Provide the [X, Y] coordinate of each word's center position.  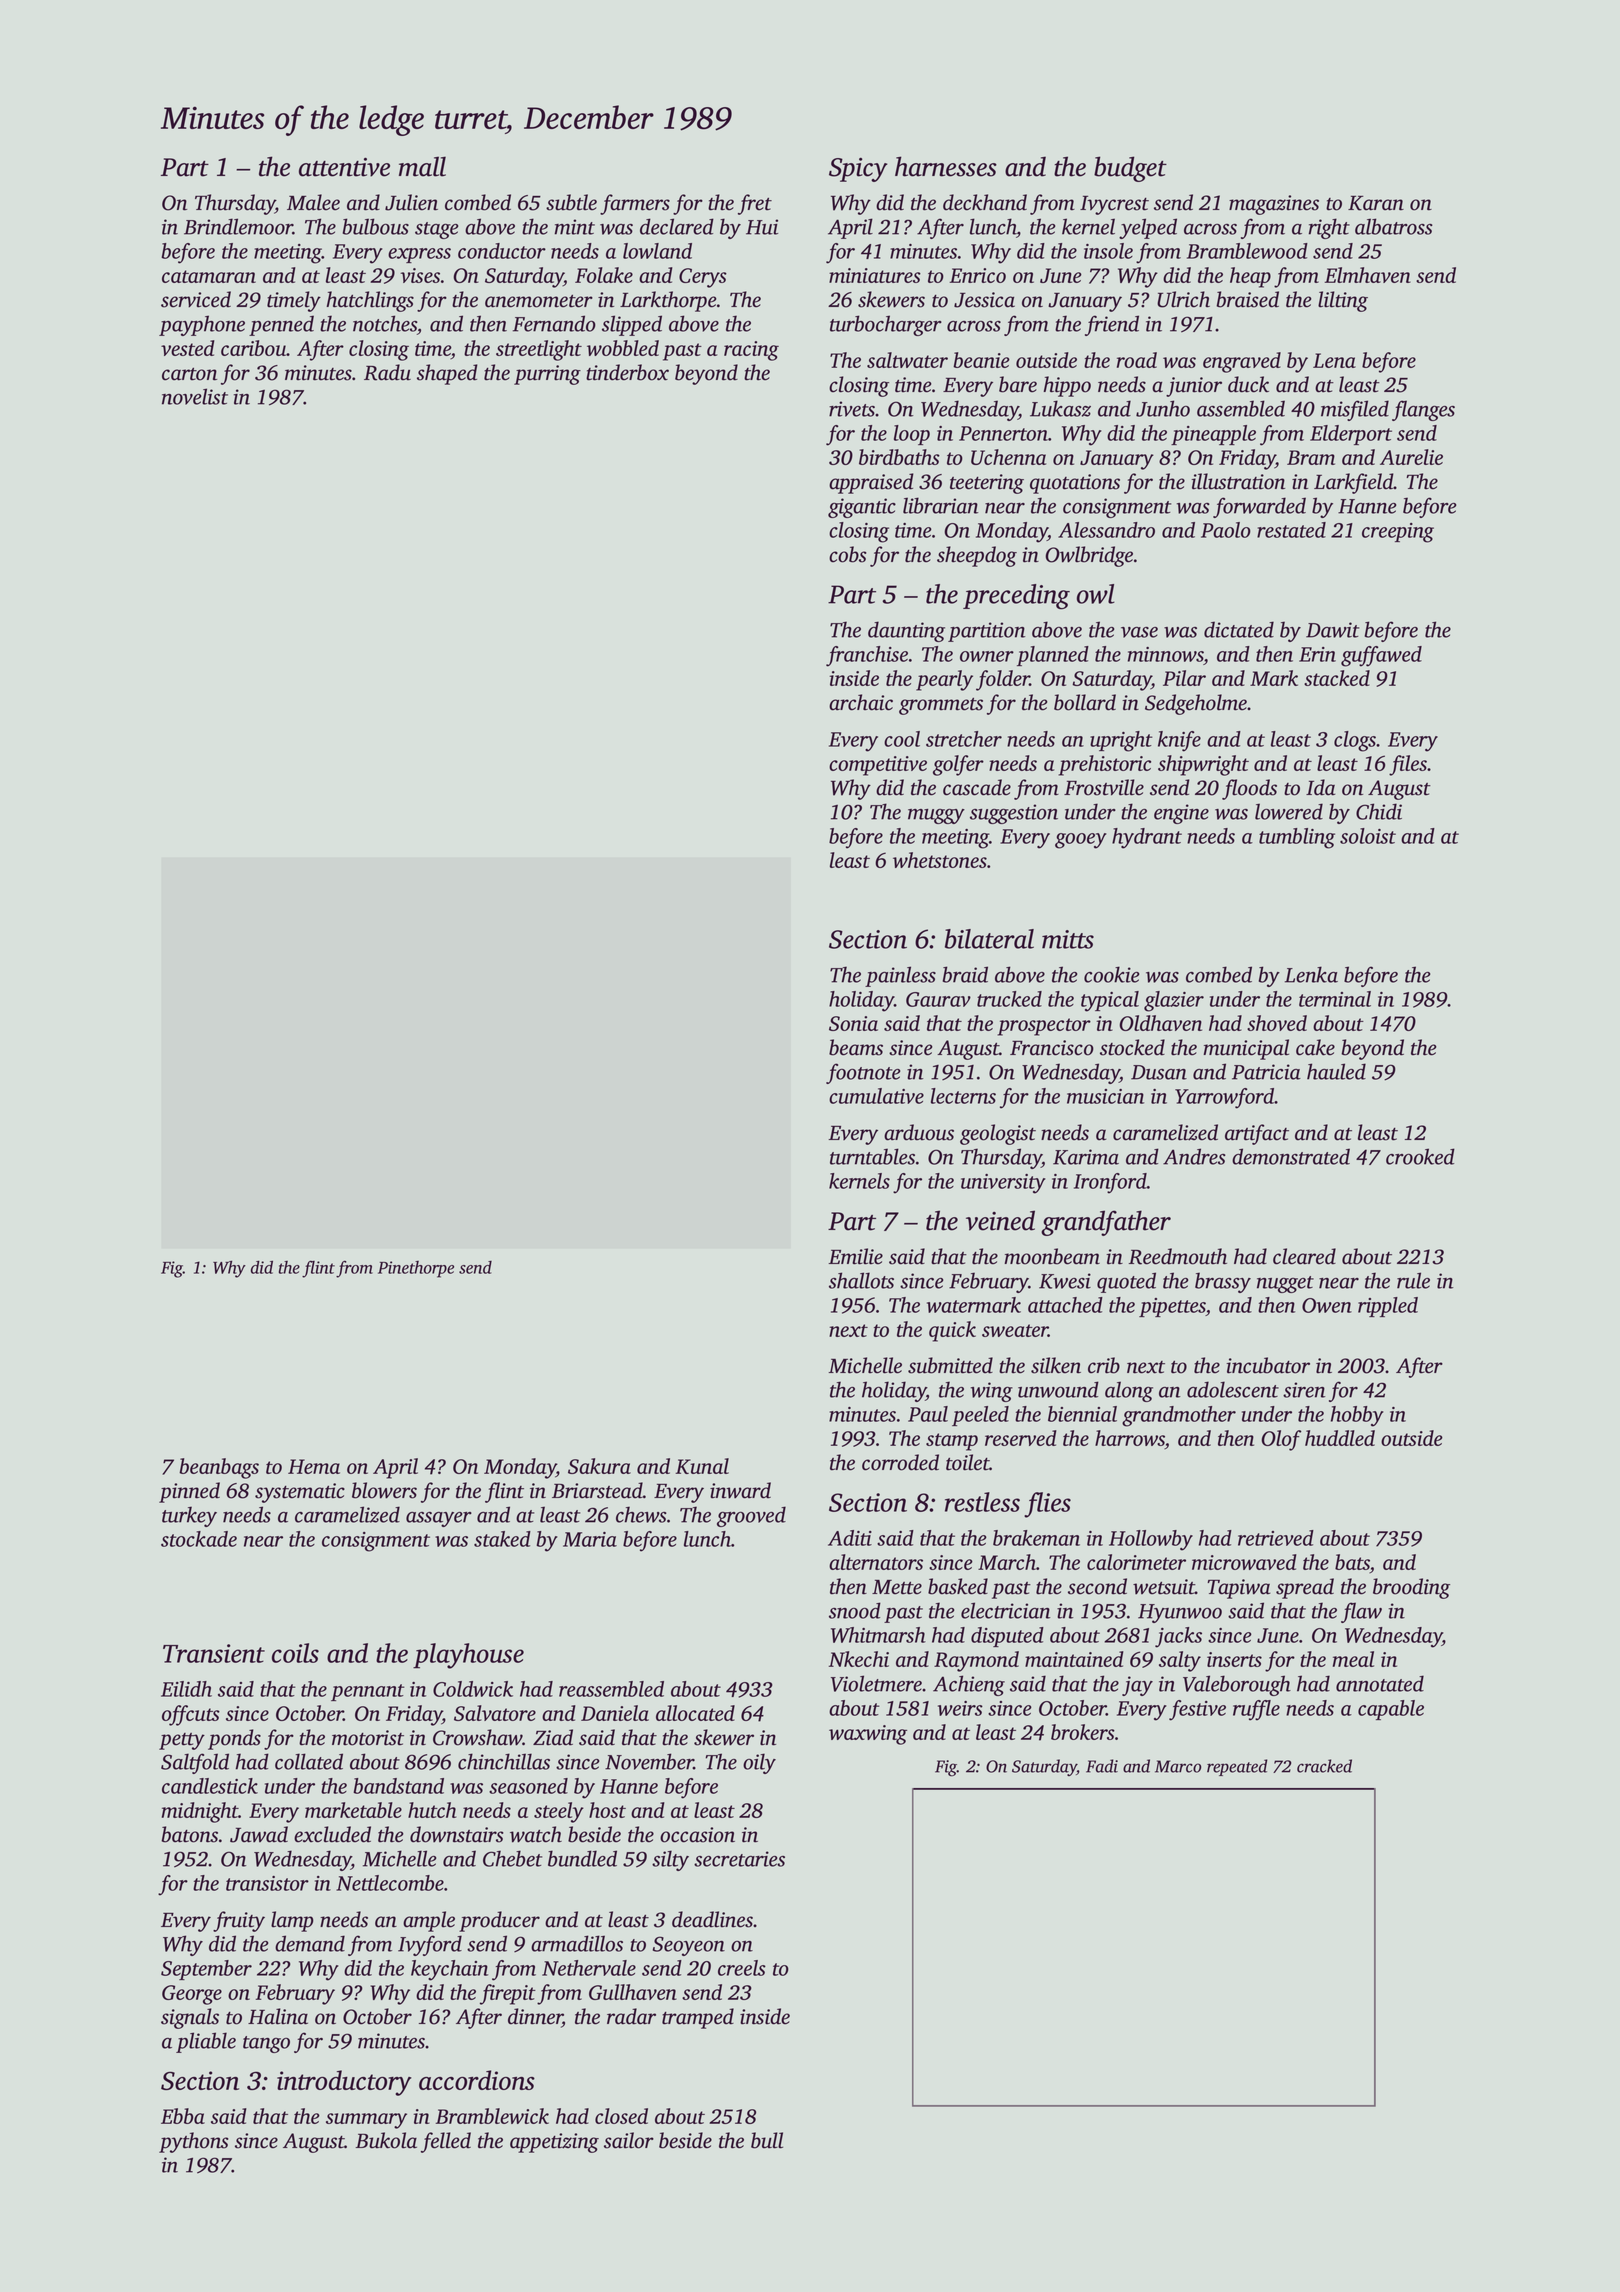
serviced [196, 299]
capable [1391, 1710]
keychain [449, 1970]
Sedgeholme [1196, 704]
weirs [960, 1708]
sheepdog [977, 556]
